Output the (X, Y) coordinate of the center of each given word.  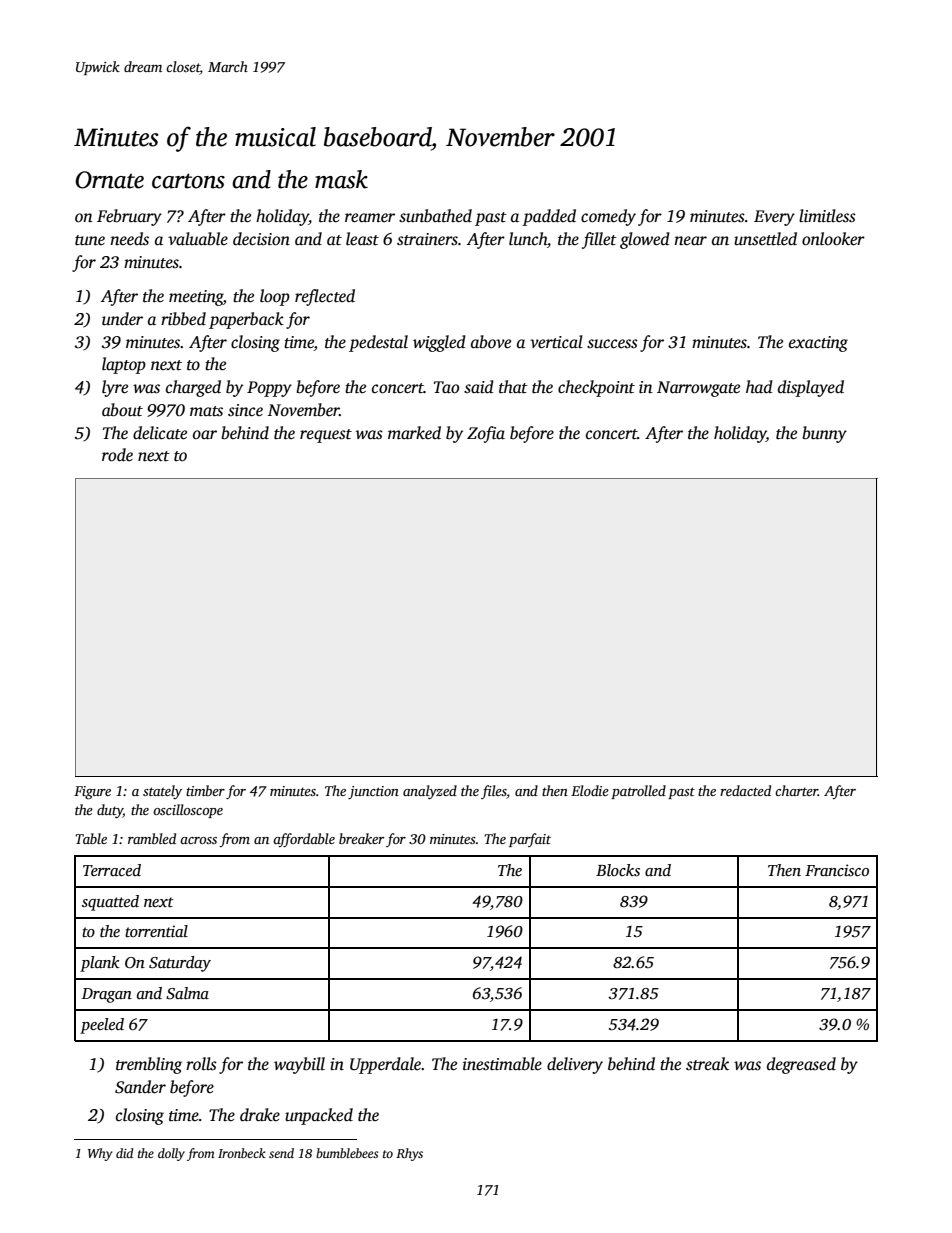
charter (796, 790)
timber (205, 790)
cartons (188, 181)
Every (774, 218)
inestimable (502, 1064)
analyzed (430, 792)
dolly (171, 1154)
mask (341, 179)
